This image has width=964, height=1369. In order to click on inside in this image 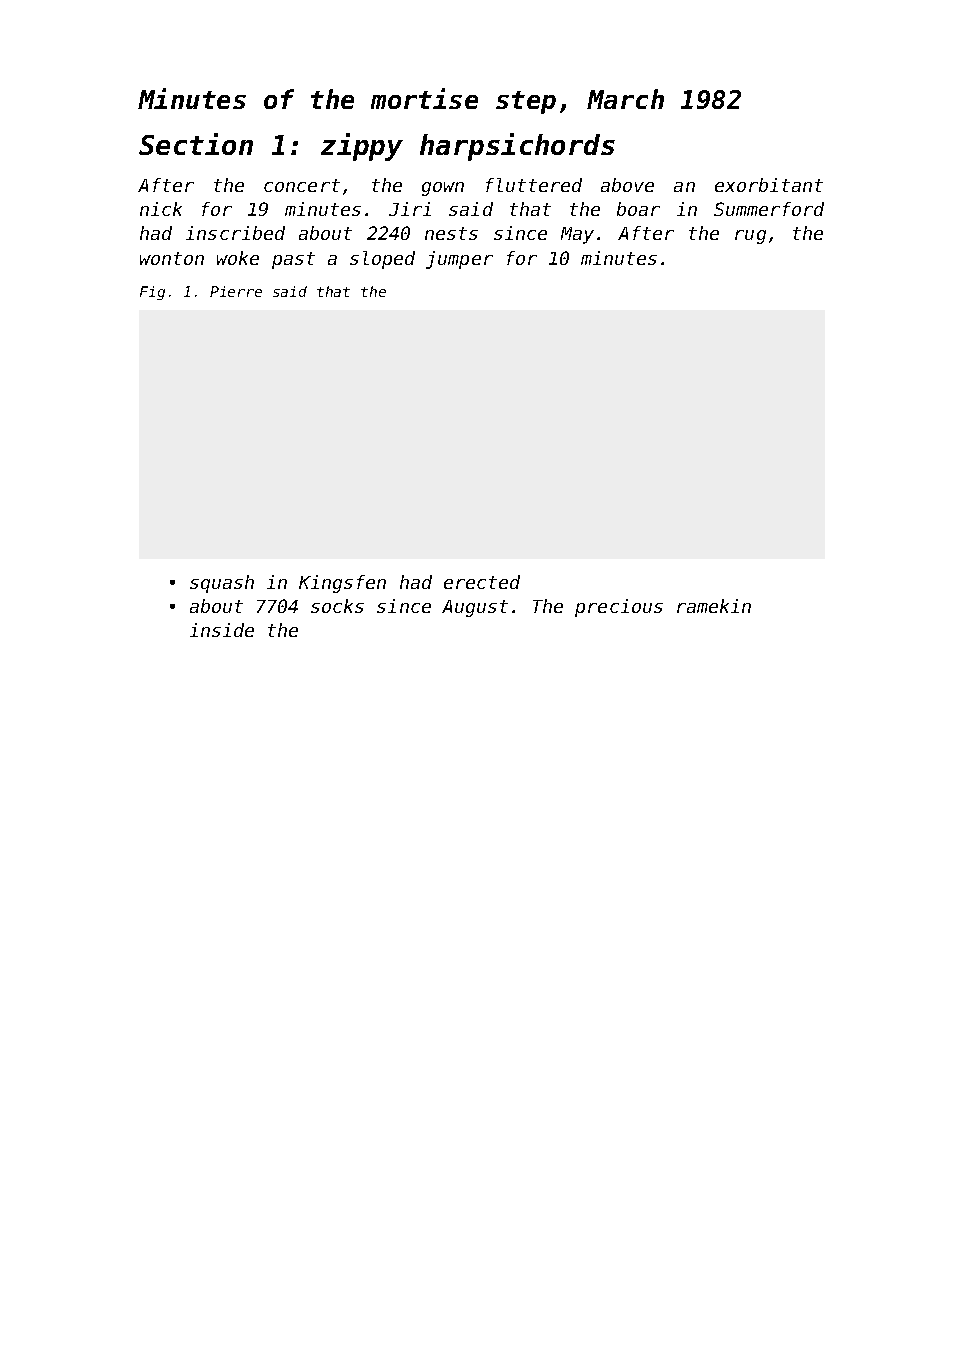, I will do `click(222, 630)`.
